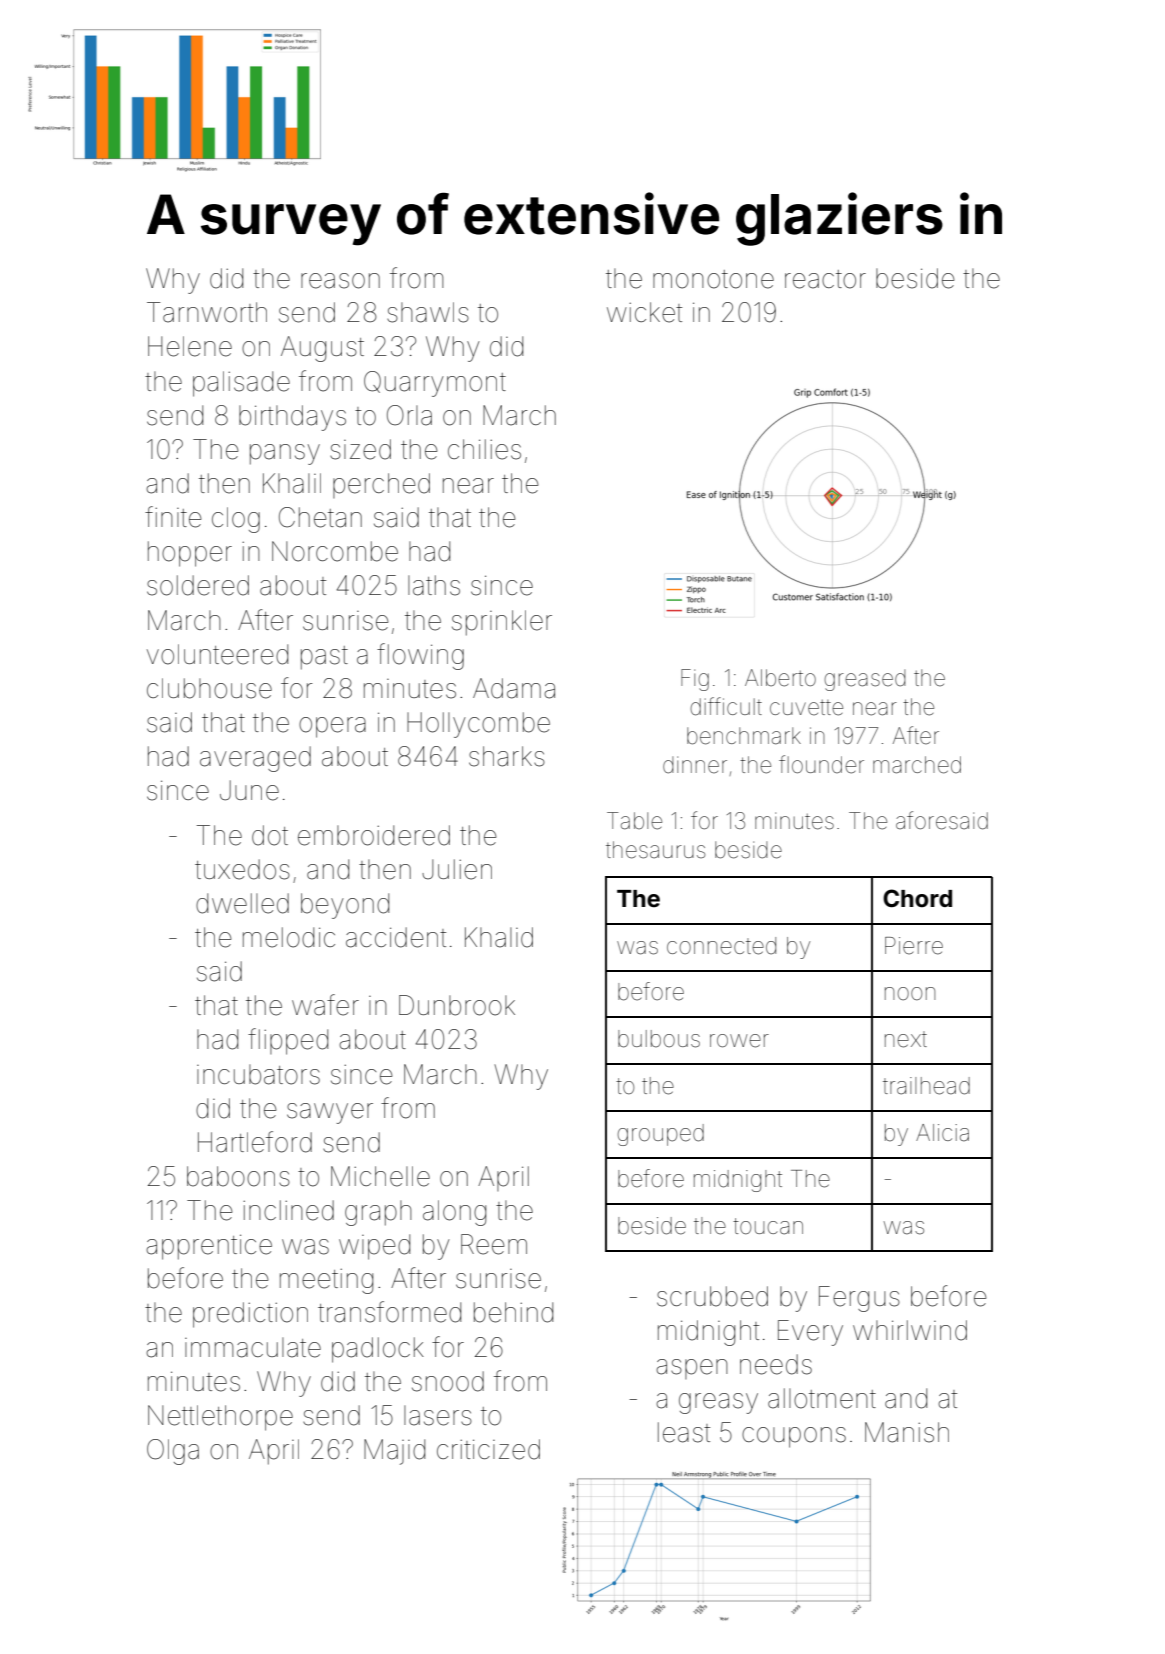 This screenshot has width=1165, height=1654. I want to click on reason, so click(340, 281).
